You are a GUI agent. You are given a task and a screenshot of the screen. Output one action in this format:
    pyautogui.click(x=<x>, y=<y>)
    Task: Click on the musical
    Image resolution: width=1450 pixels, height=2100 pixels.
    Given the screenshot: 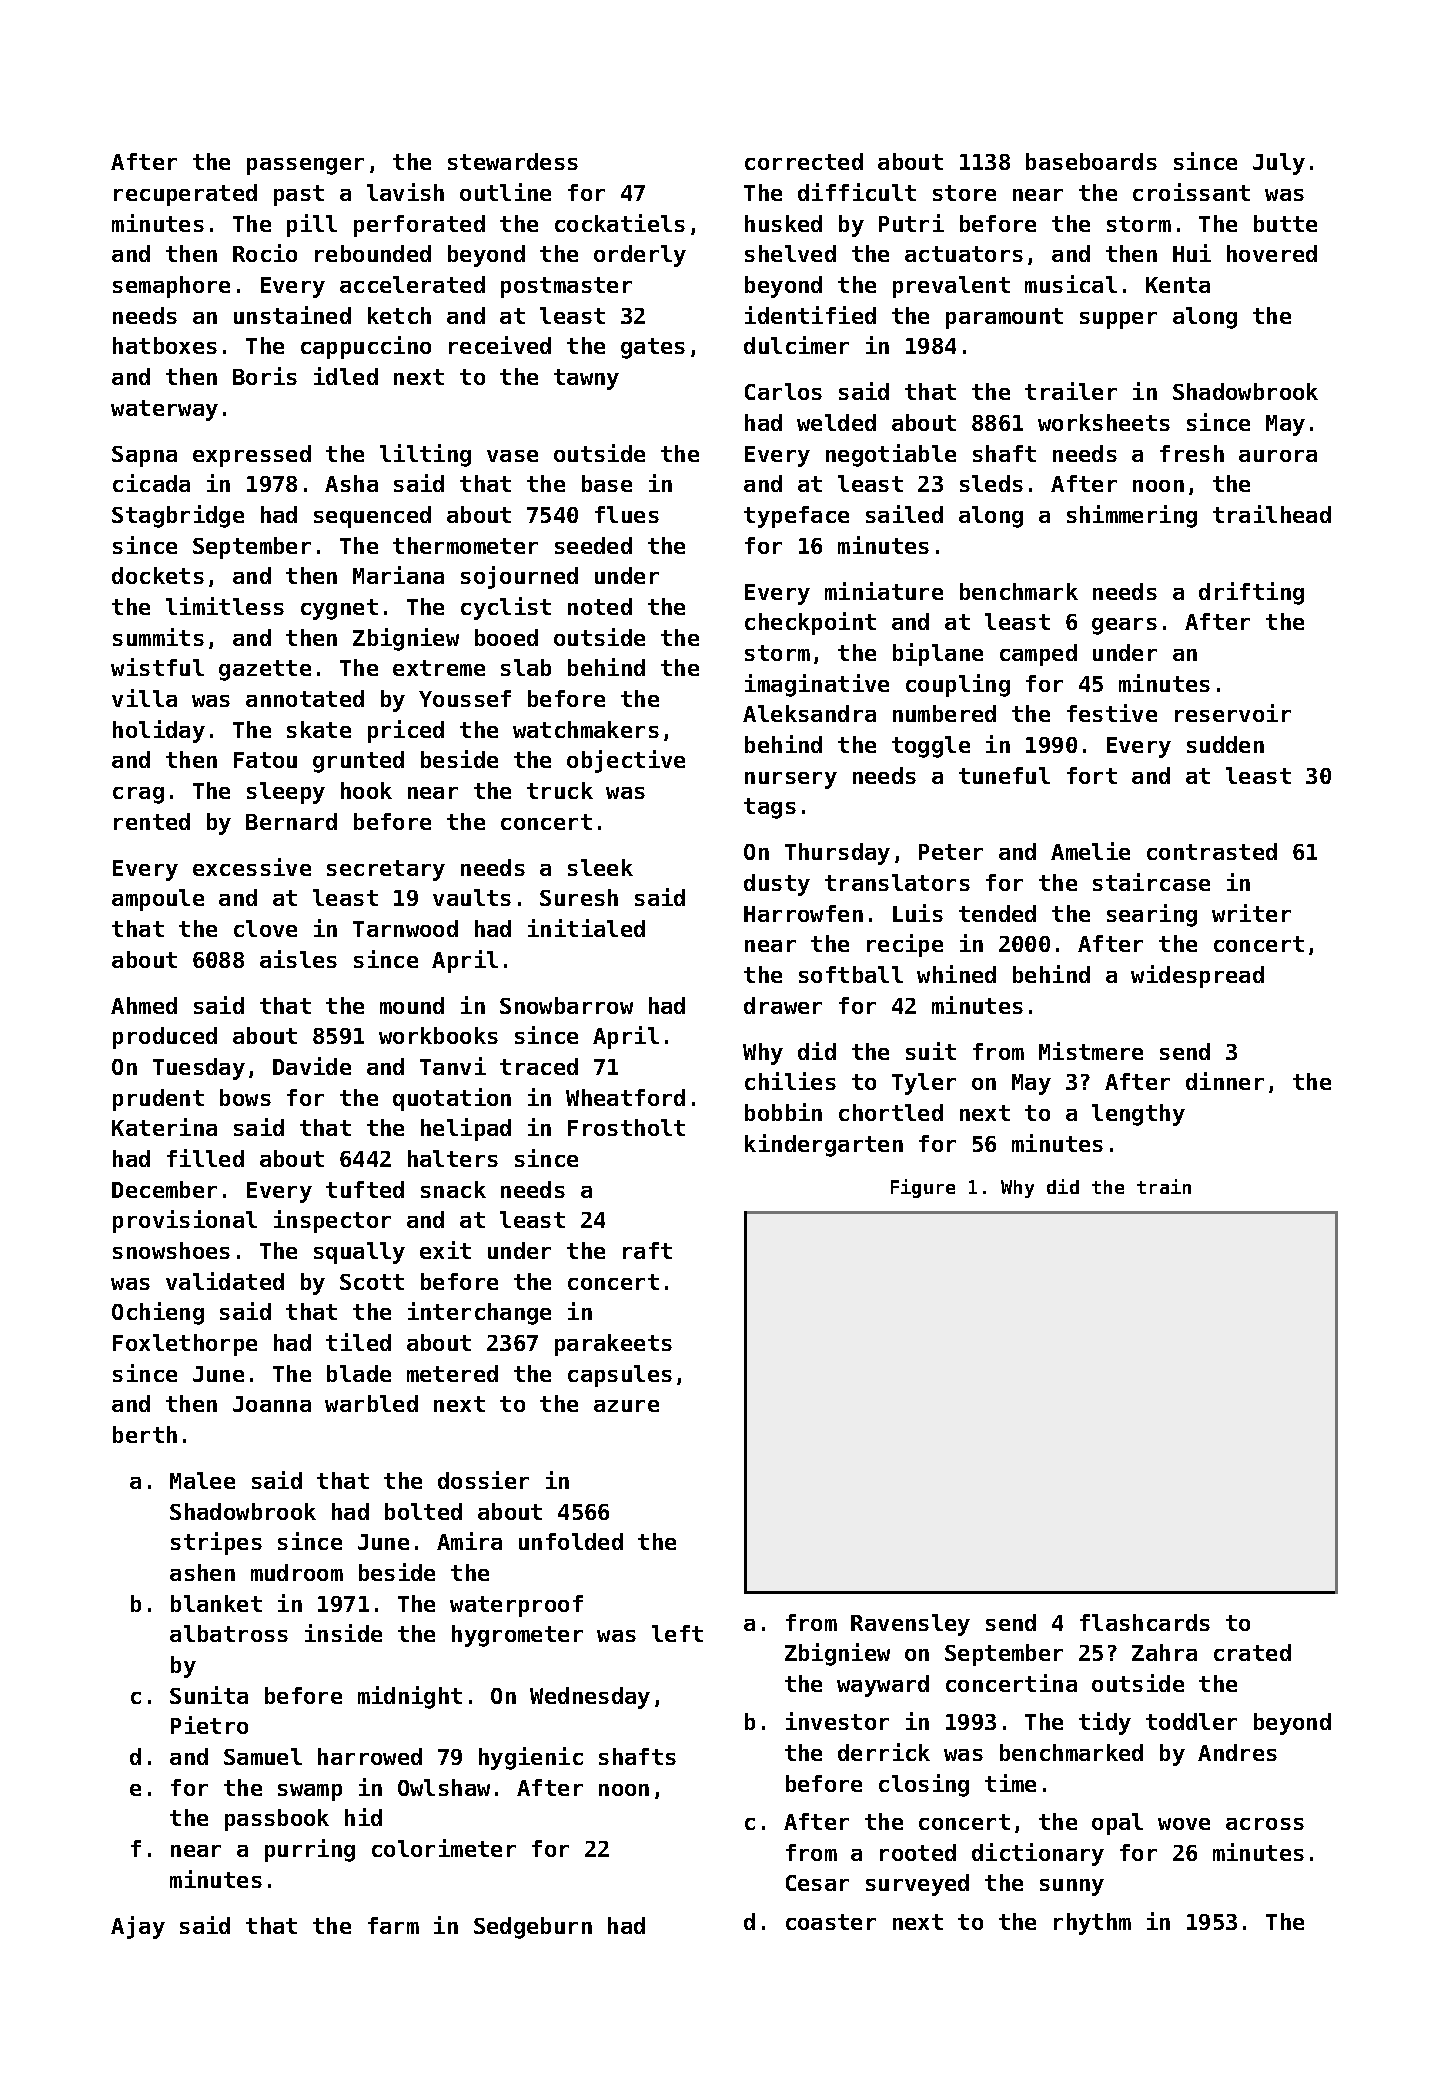 What is the action you would take?
    pyautogui.click(x=1071, y=284)
